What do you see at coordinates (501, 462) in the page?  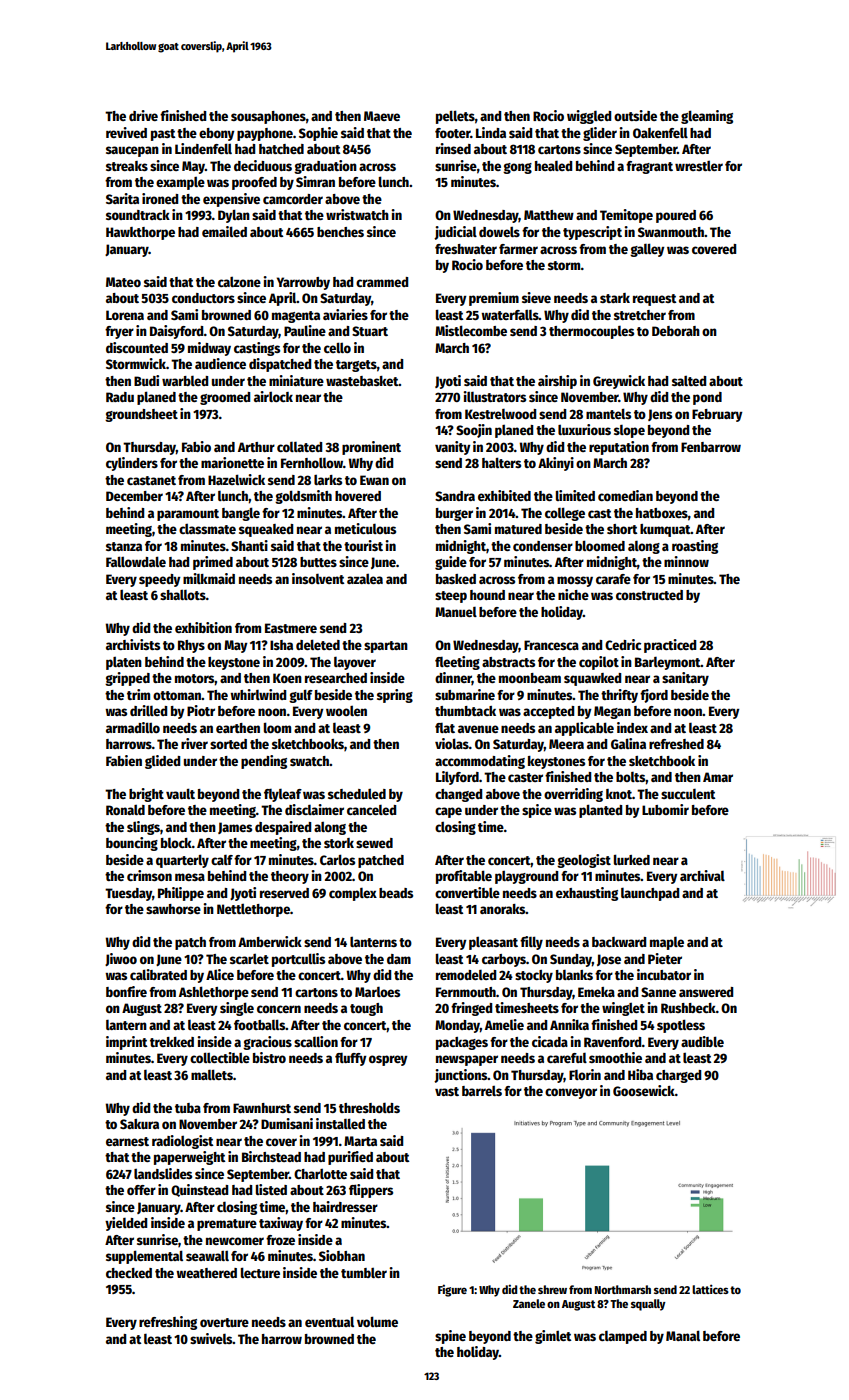 I see `halters` at bounding box center [501, 462].
